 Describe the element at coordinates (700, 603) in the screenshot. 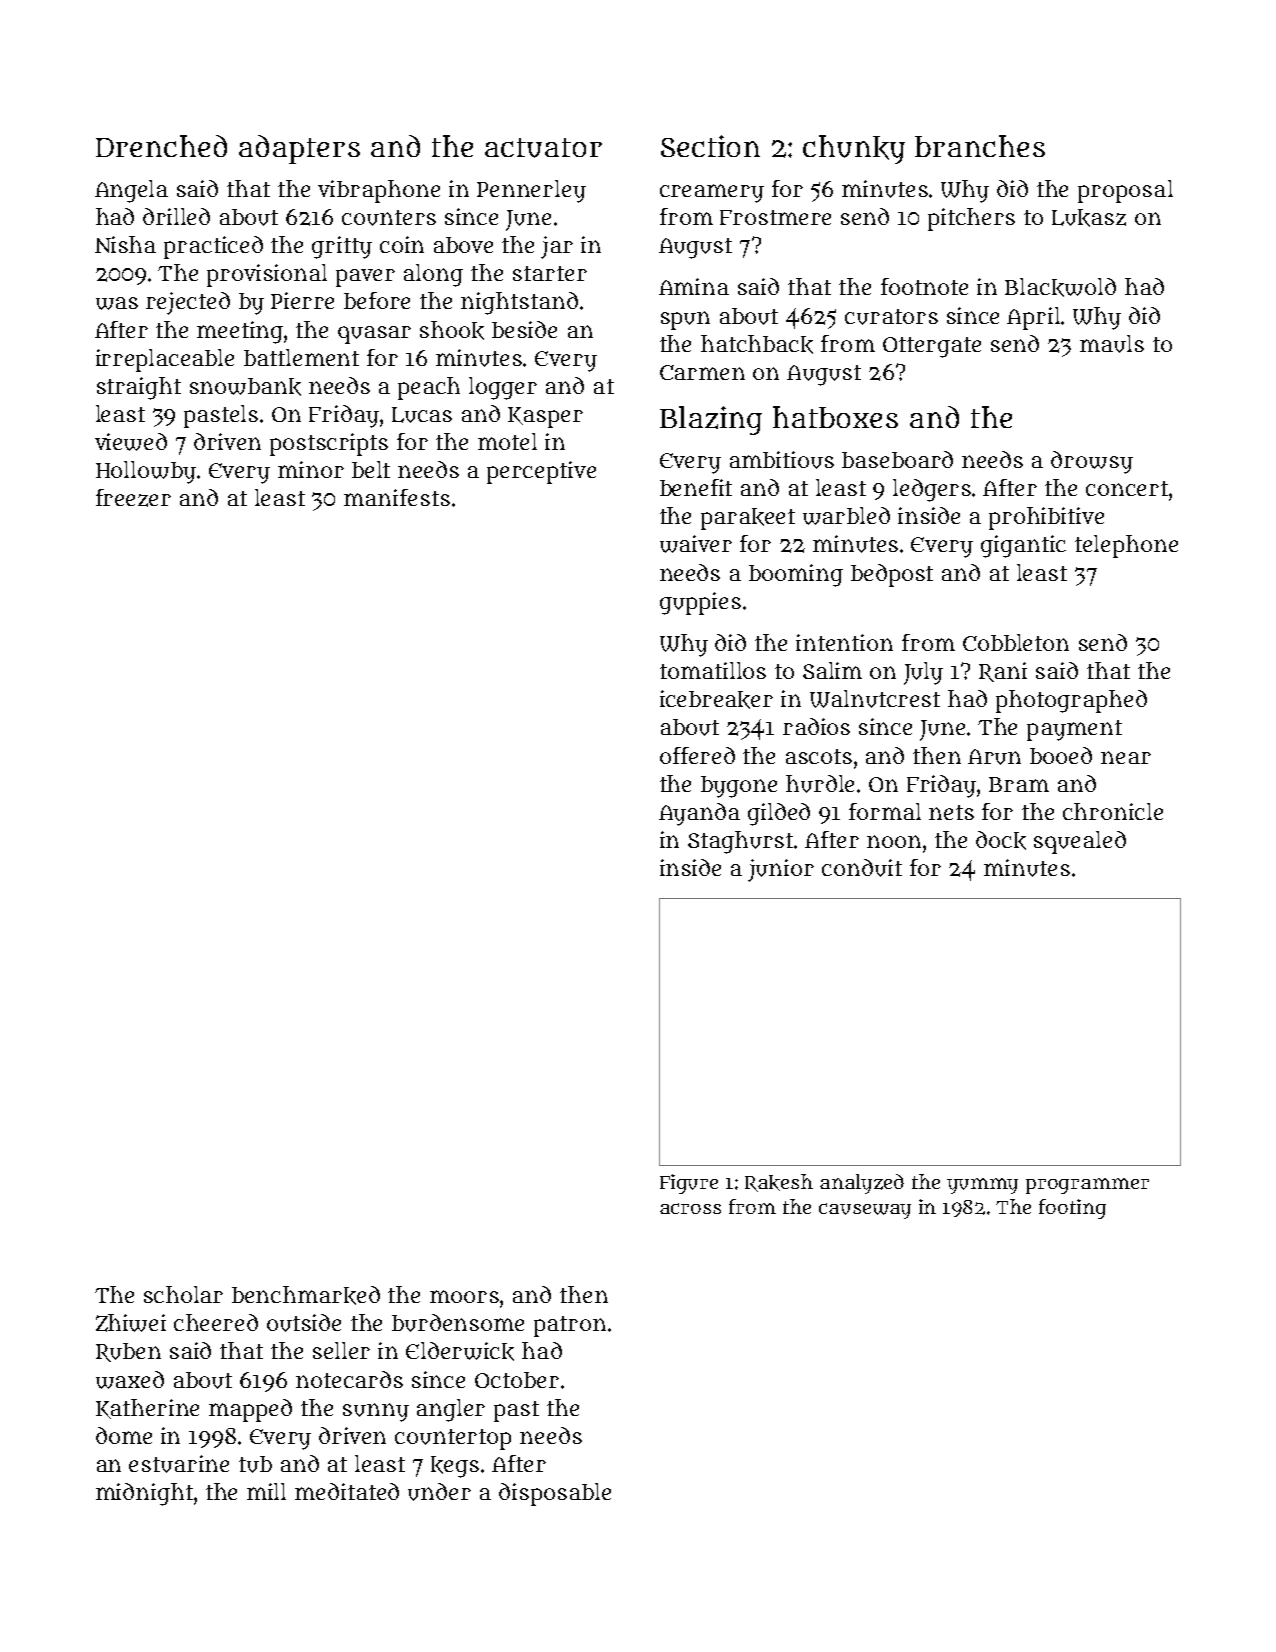

I see `guppies` at that location.
